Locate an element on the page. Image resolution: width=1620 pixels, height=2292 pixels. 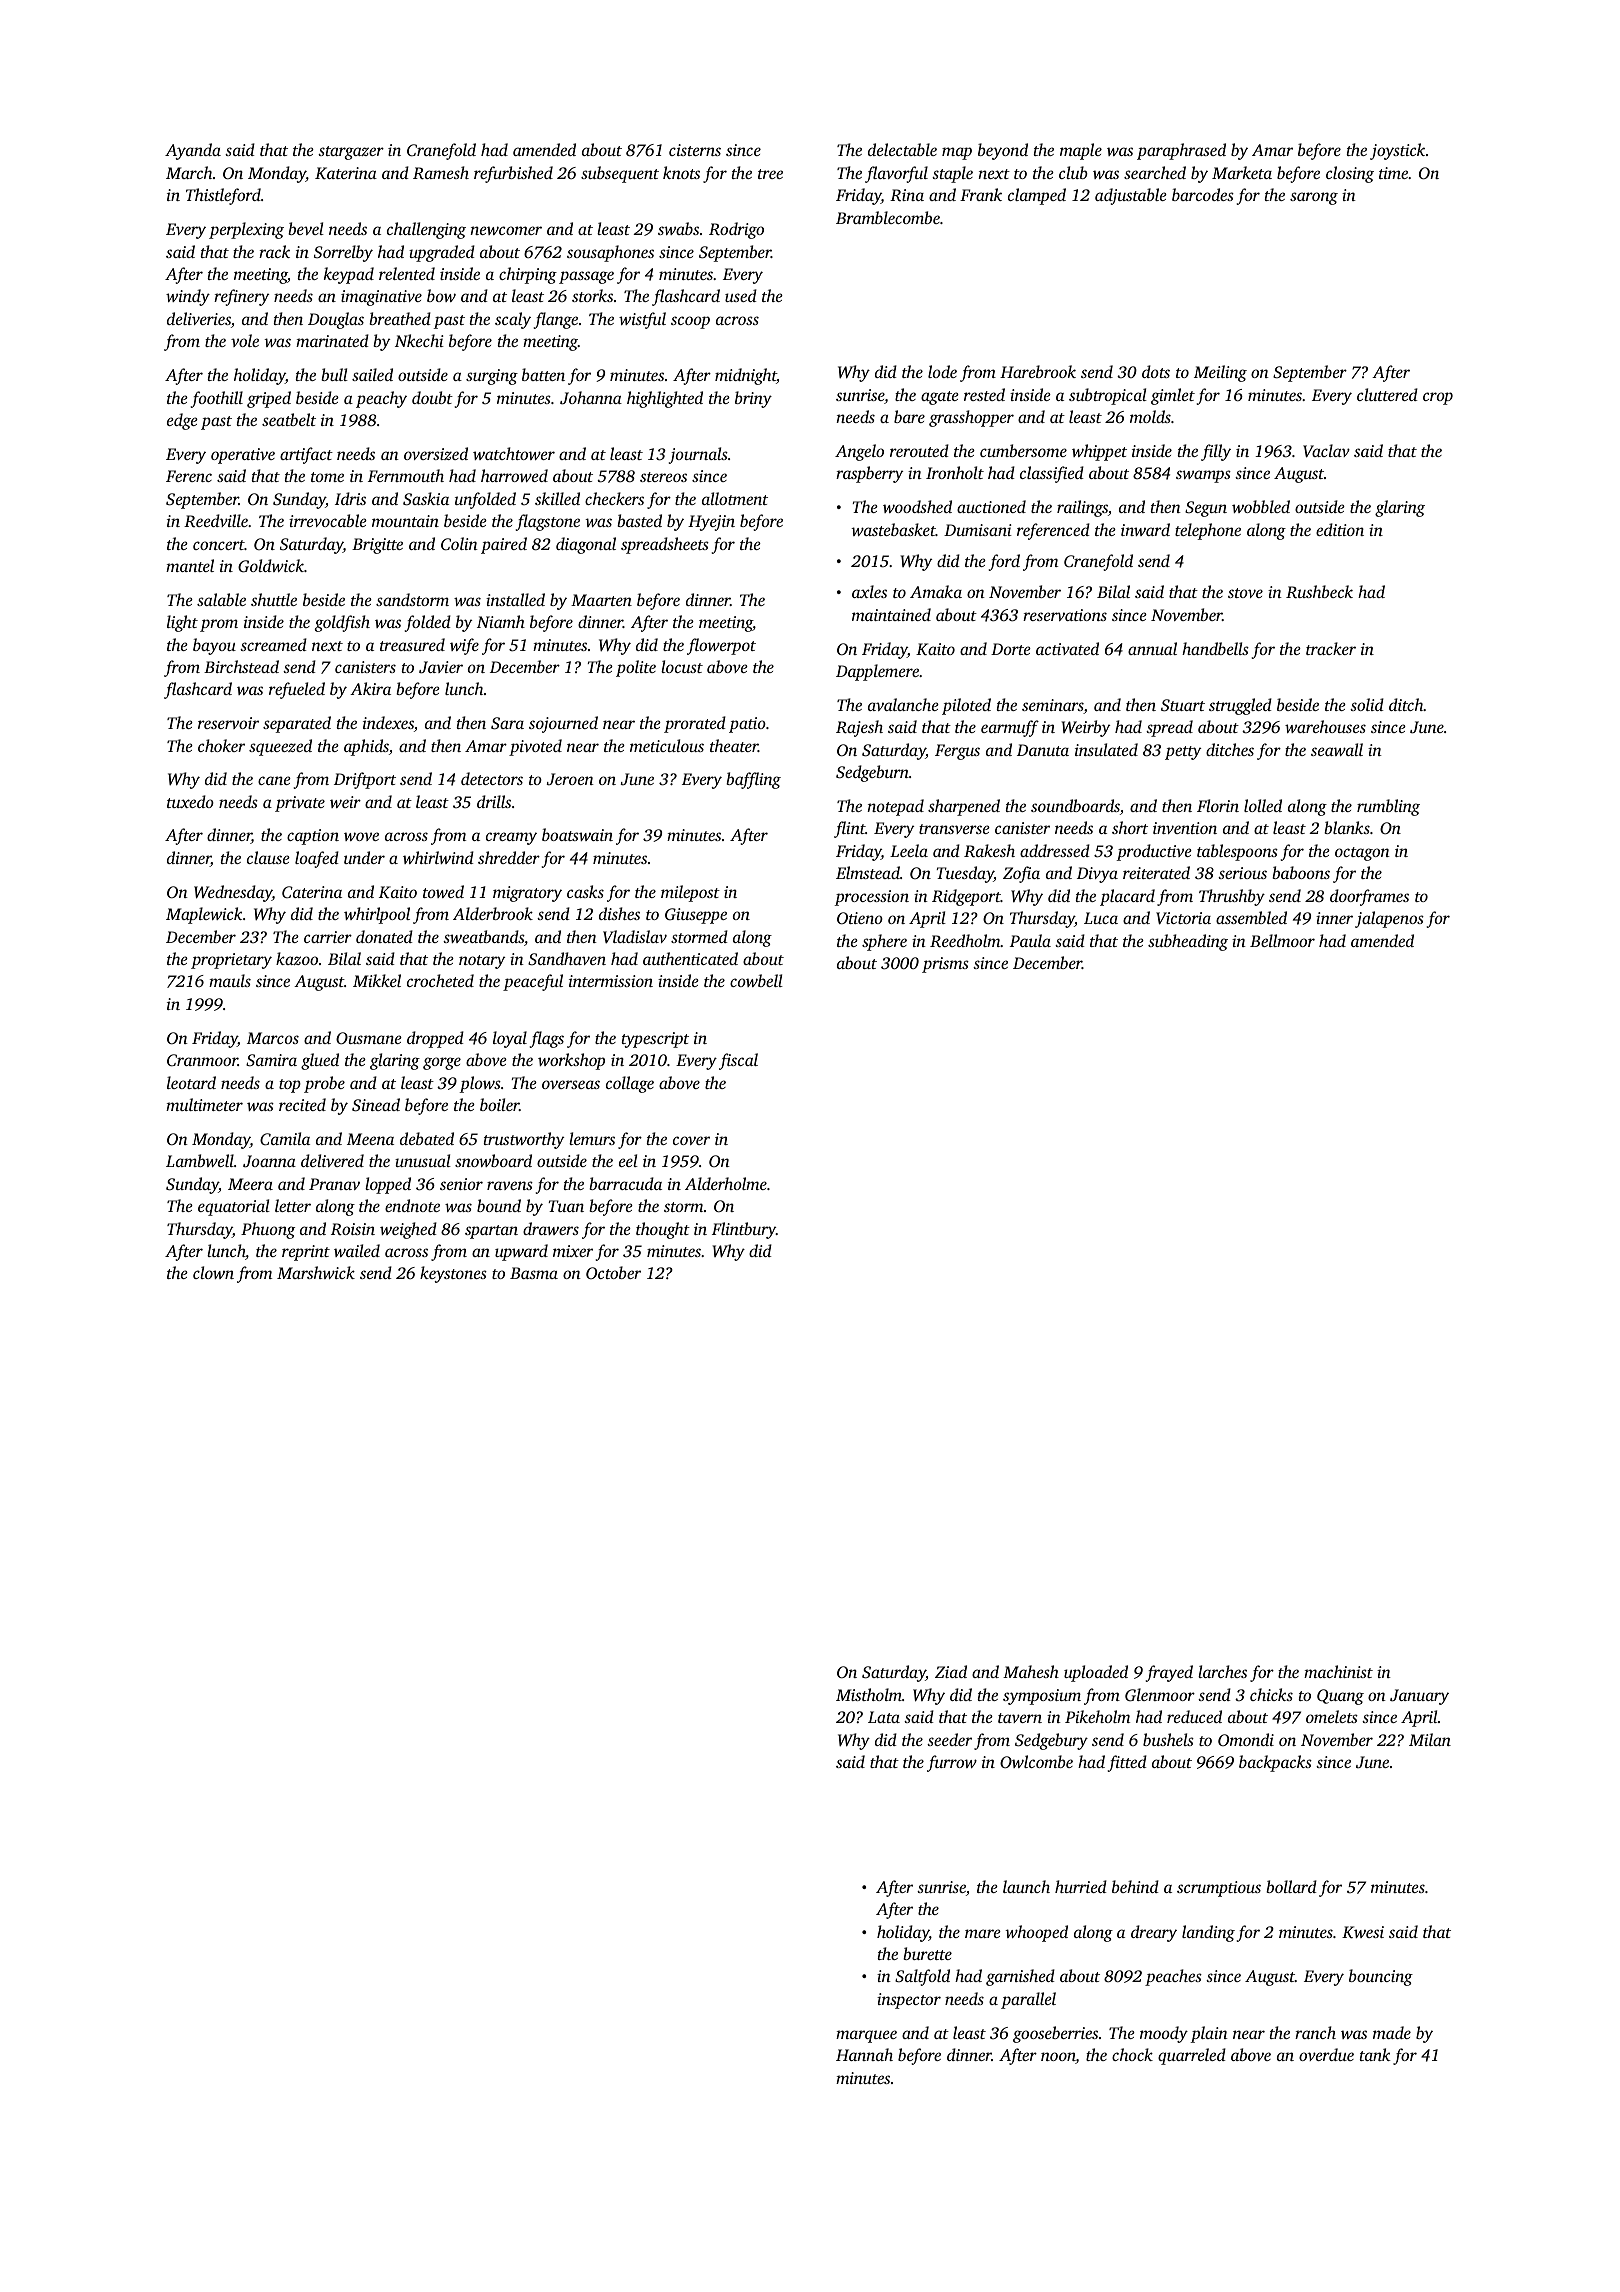
mauls is located at coordinates (230, 980).
